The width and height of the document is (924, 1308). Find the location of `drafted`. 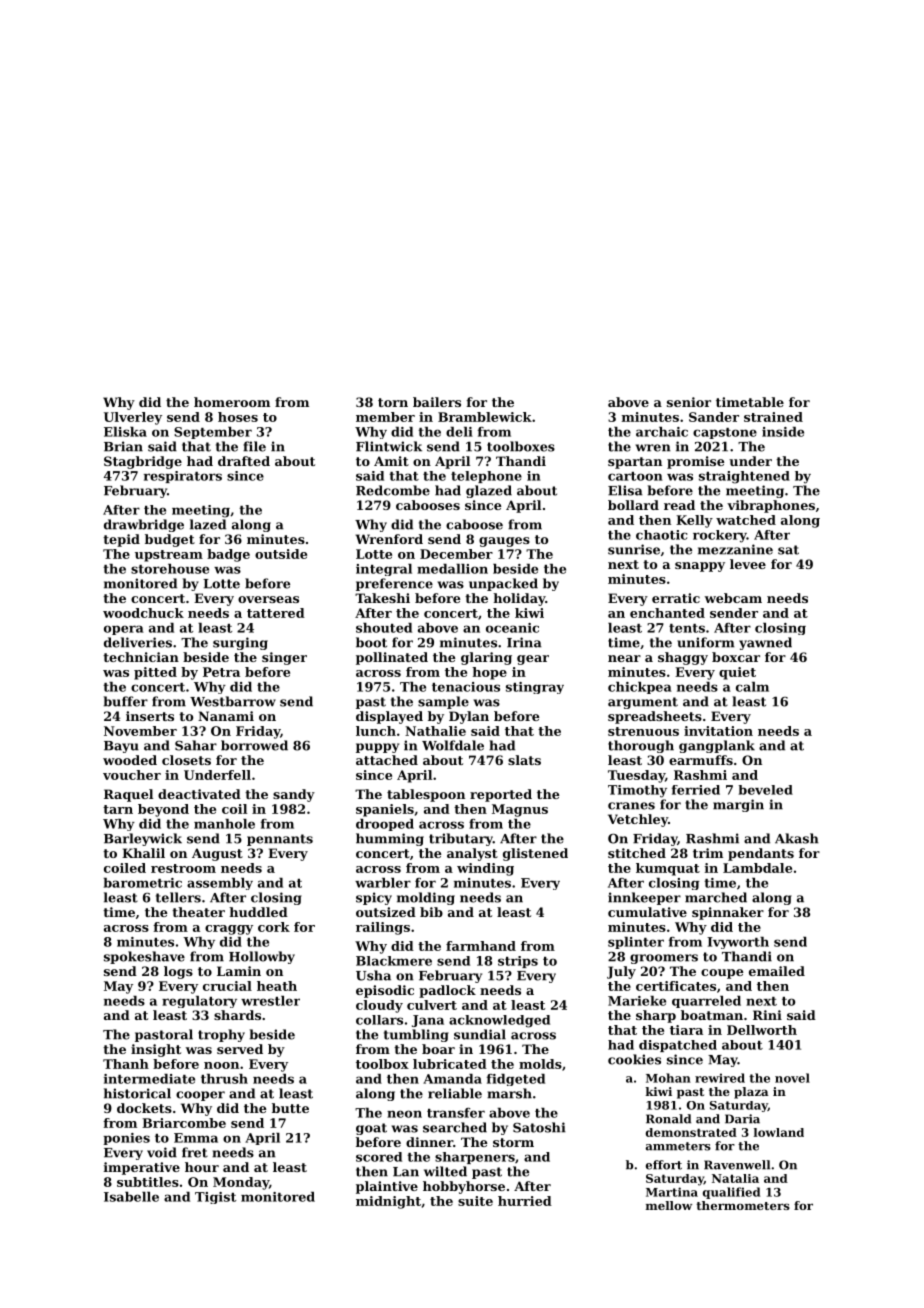

drafted is located at coordinates (244, 461).
